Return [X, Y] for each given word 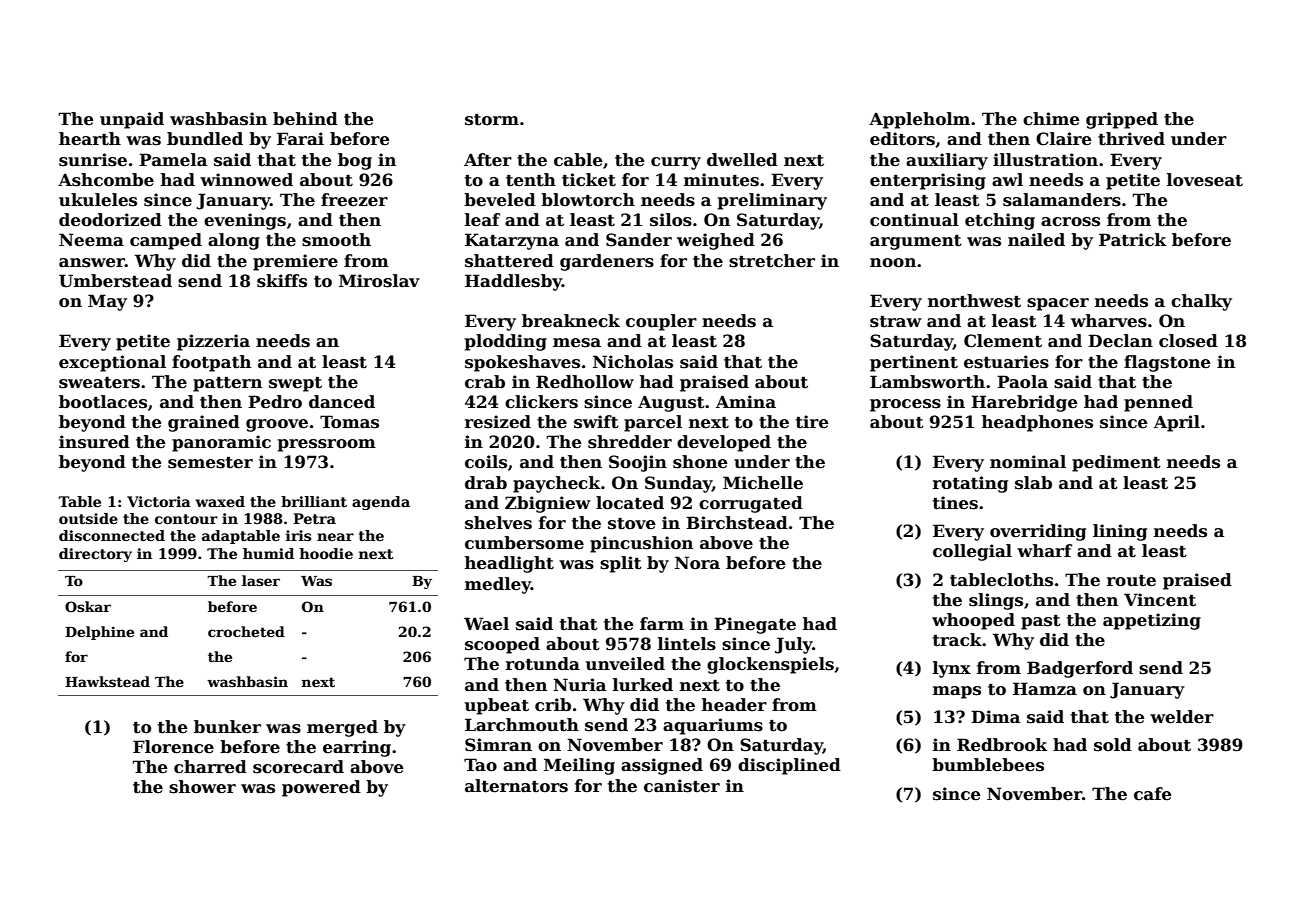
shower [202, 787]
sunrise [93, 160]
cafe [1153, 794]
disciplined [789, 766]
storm [492, 120]
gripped [1122, 120]
